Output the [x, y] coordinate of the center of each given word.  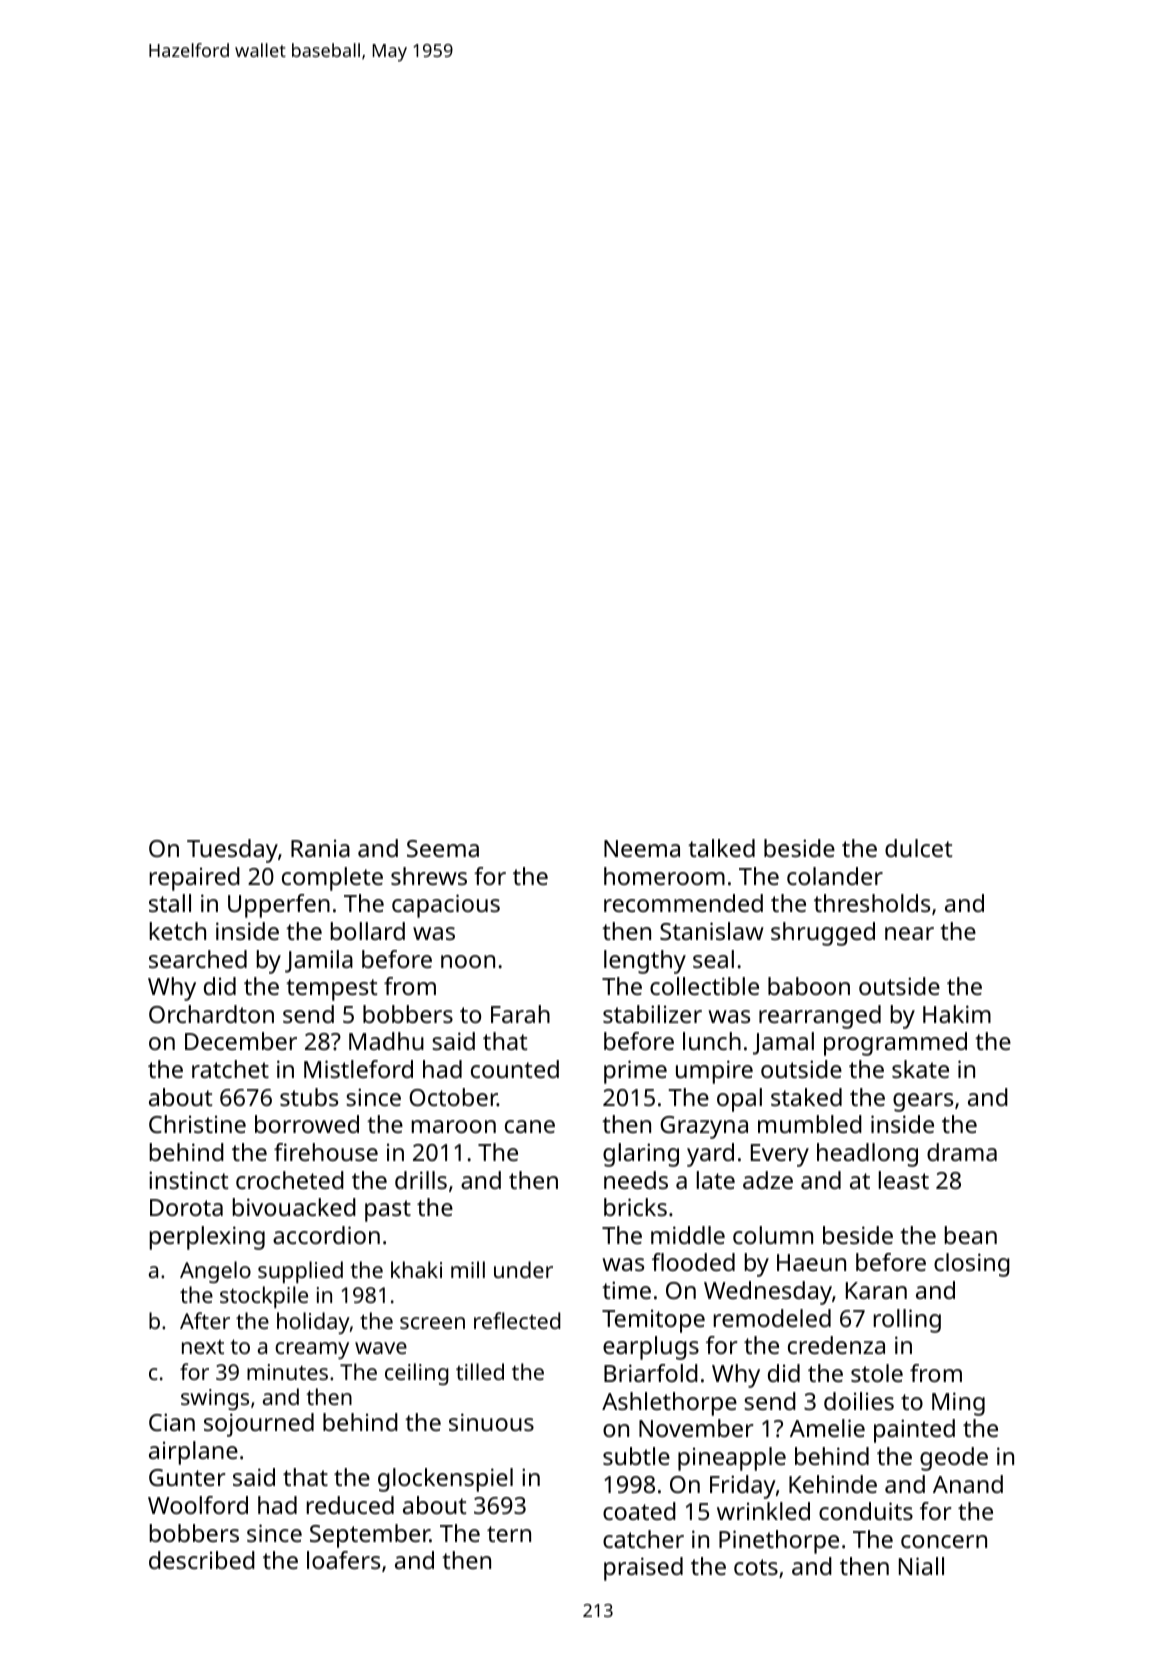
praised [643, 1569]
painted [914, 1431]
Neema [642, 848]
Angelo [215, 1272]
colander [835, 876]
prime [635, 1072]
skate [920, 1069]
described [202, 1560]
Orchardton [211, 1014]
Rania [320, 848]
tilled [480, 1371]
